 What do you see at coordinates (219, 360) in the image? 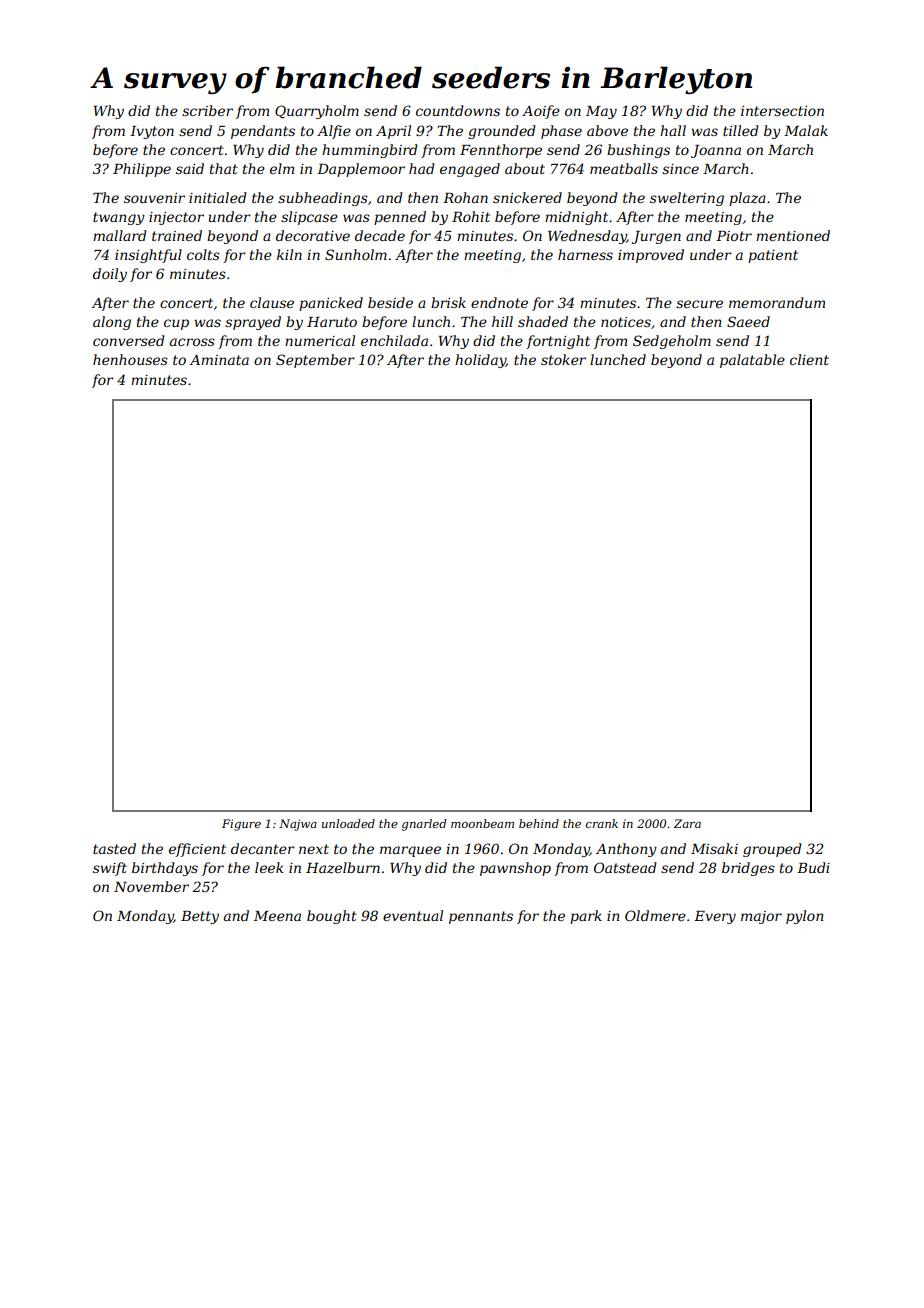
I see `Aminata` at bounding box center [219, 360].
